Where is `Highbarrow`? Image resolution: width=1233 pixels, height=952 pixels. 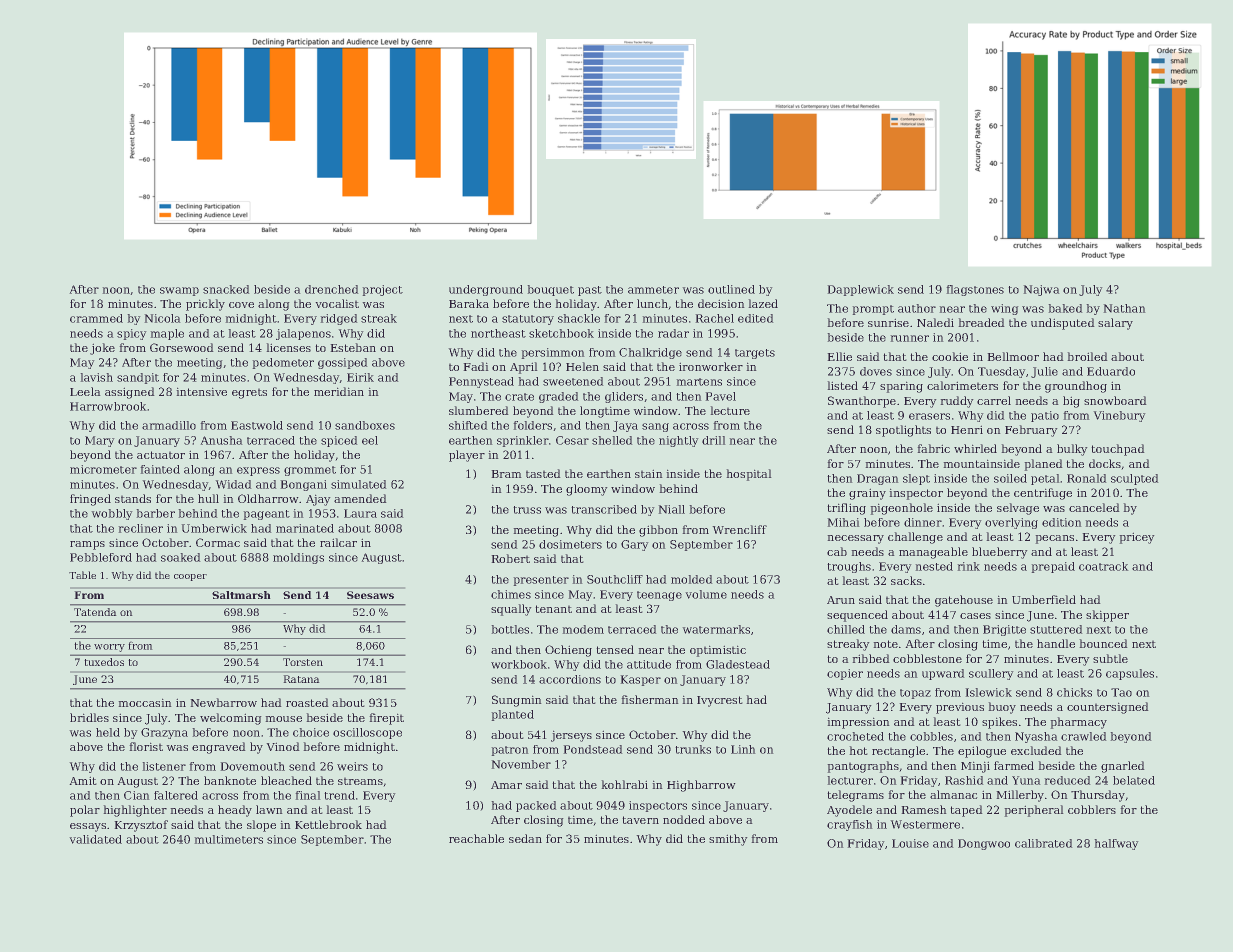 Highbarrow is located at coordinates (701, 786).
